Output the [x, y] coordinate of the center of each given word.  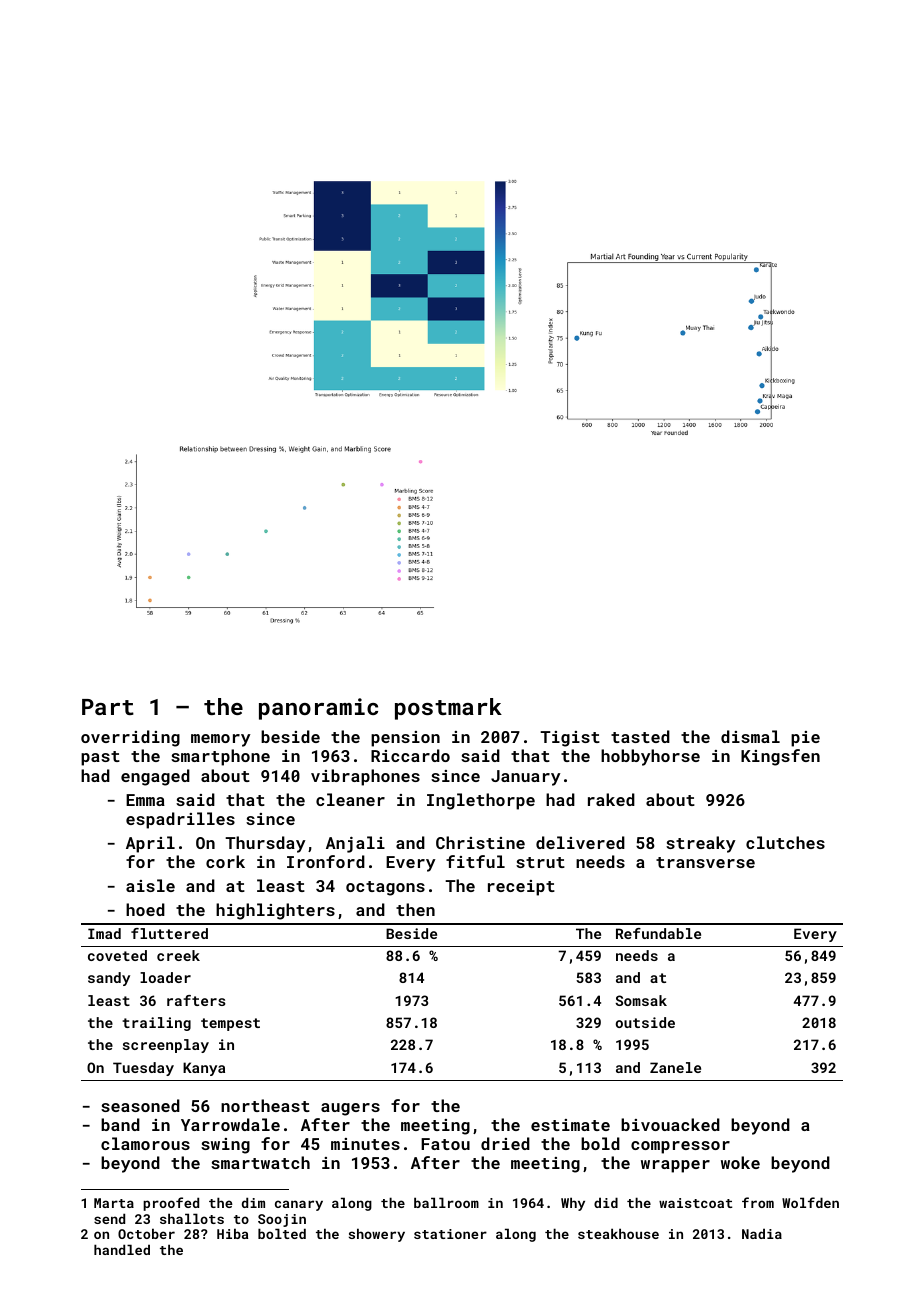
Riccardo [410, 755]
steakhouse [618, 1233]
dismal [750, 736]
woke [740, 1162]
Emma [145, 800]
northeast [265, 1105]
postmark [448, 709]
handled [122, 1249]
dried [505, 1143]
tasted [640, 736]
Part [108, 707]
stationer [450, 1234]
